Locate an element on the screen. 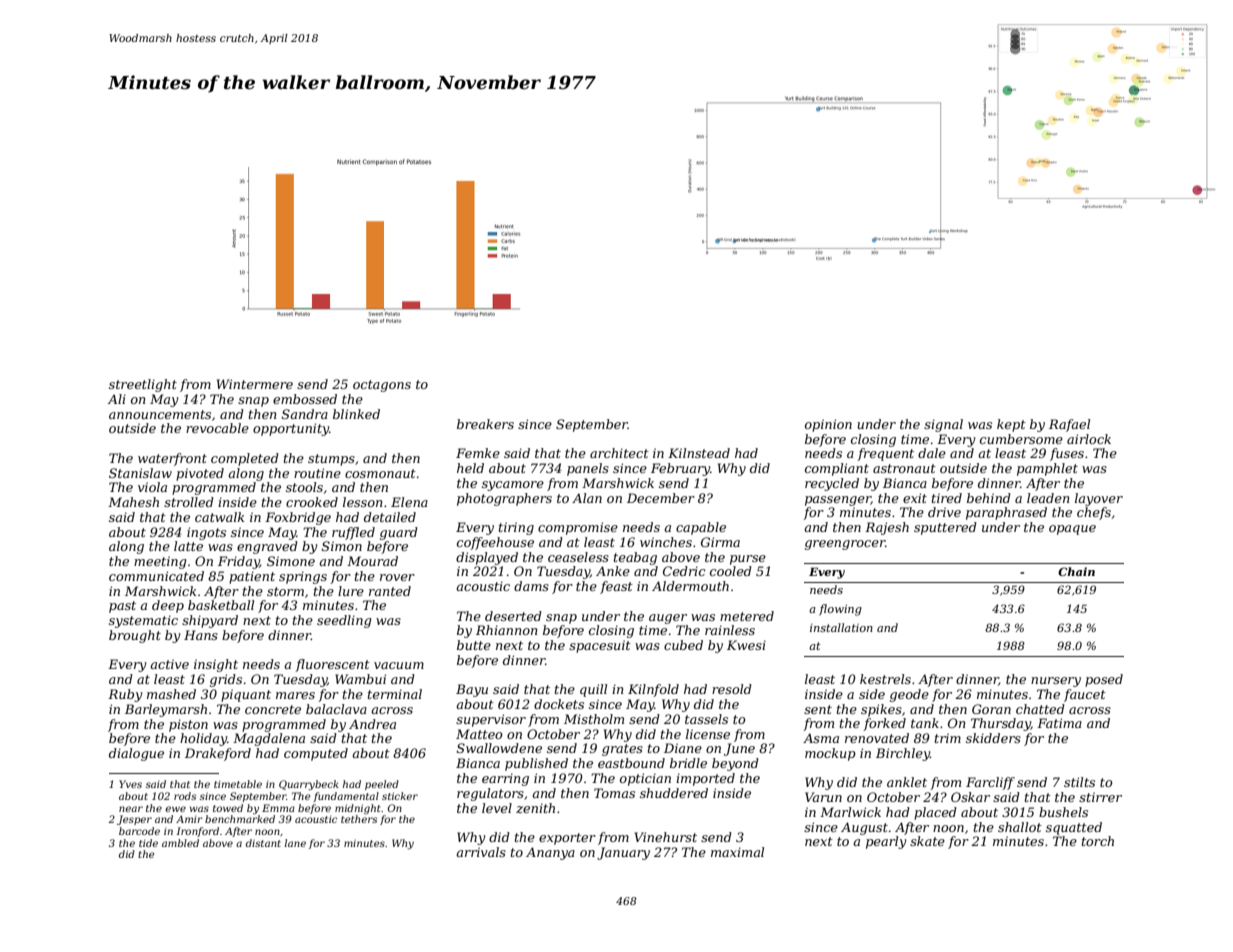  arrivals is located at coordinates (481, 852).
